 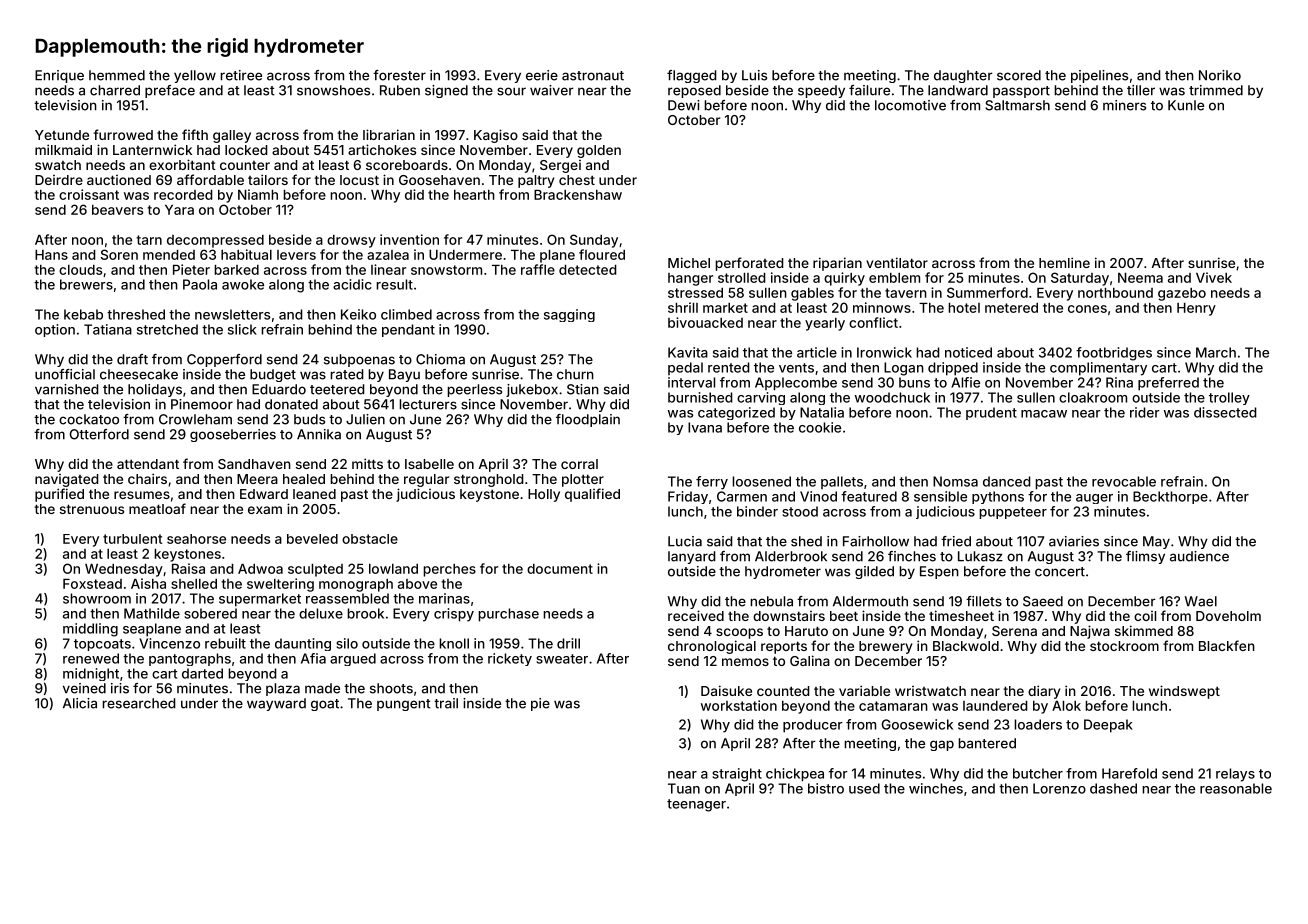 What do you see at coordinates (58, 165) in the screenshot?
I see `swatch` at bounding box center [58, 165].
